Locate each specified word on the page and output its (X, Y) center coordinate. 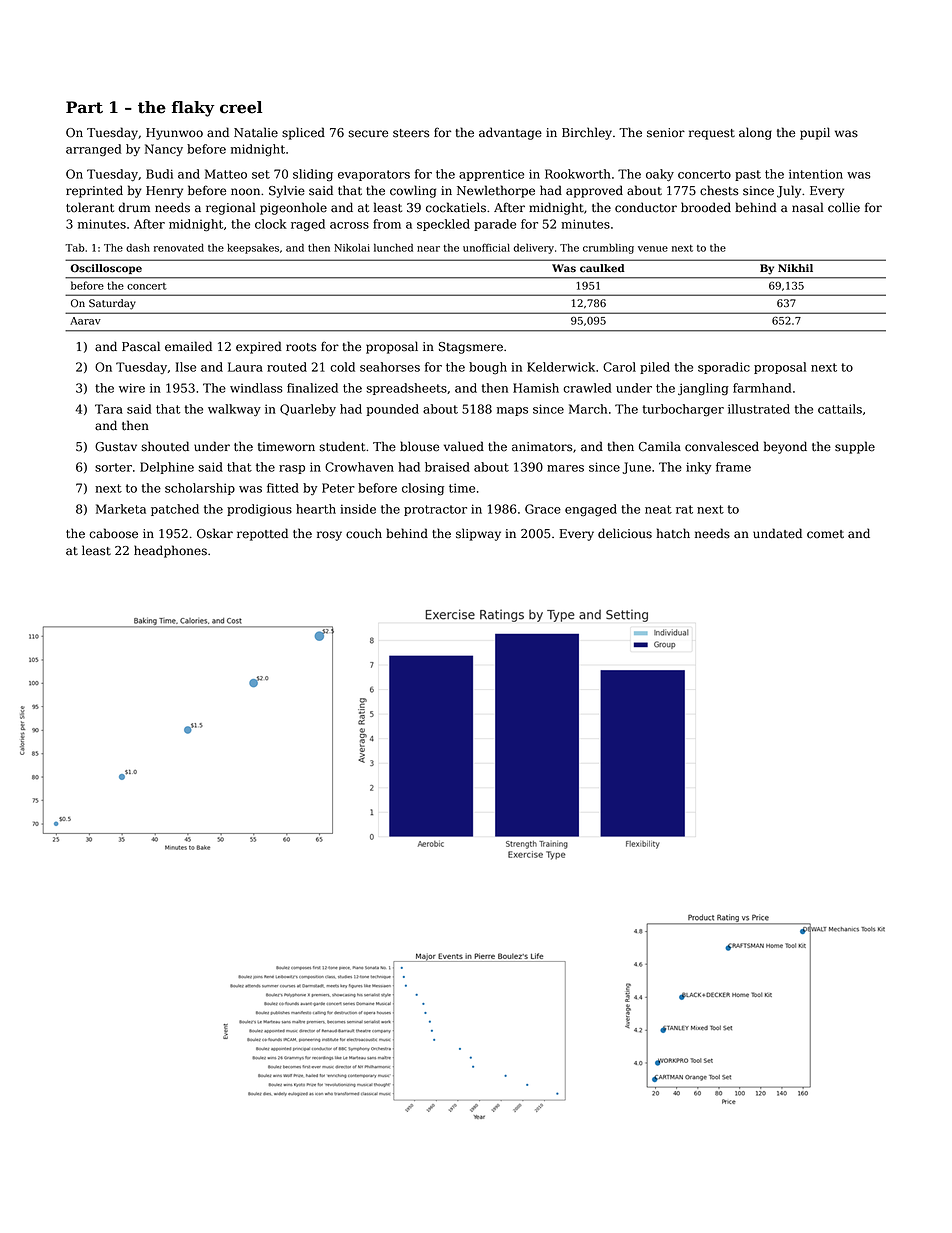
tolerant (90, 207)
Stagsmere (471, 348)
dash (138, 247)
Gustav (116, 447)
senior (666, 133)
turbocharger (683, 410)
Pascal (141, 346)
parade (495, 225)
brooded (706, 207)
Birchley (587, 133)
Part (84, 107)
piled (655, 368)
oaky (660, 175)
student (342, 446)
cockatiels (456, 207)
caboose (113, 533)
